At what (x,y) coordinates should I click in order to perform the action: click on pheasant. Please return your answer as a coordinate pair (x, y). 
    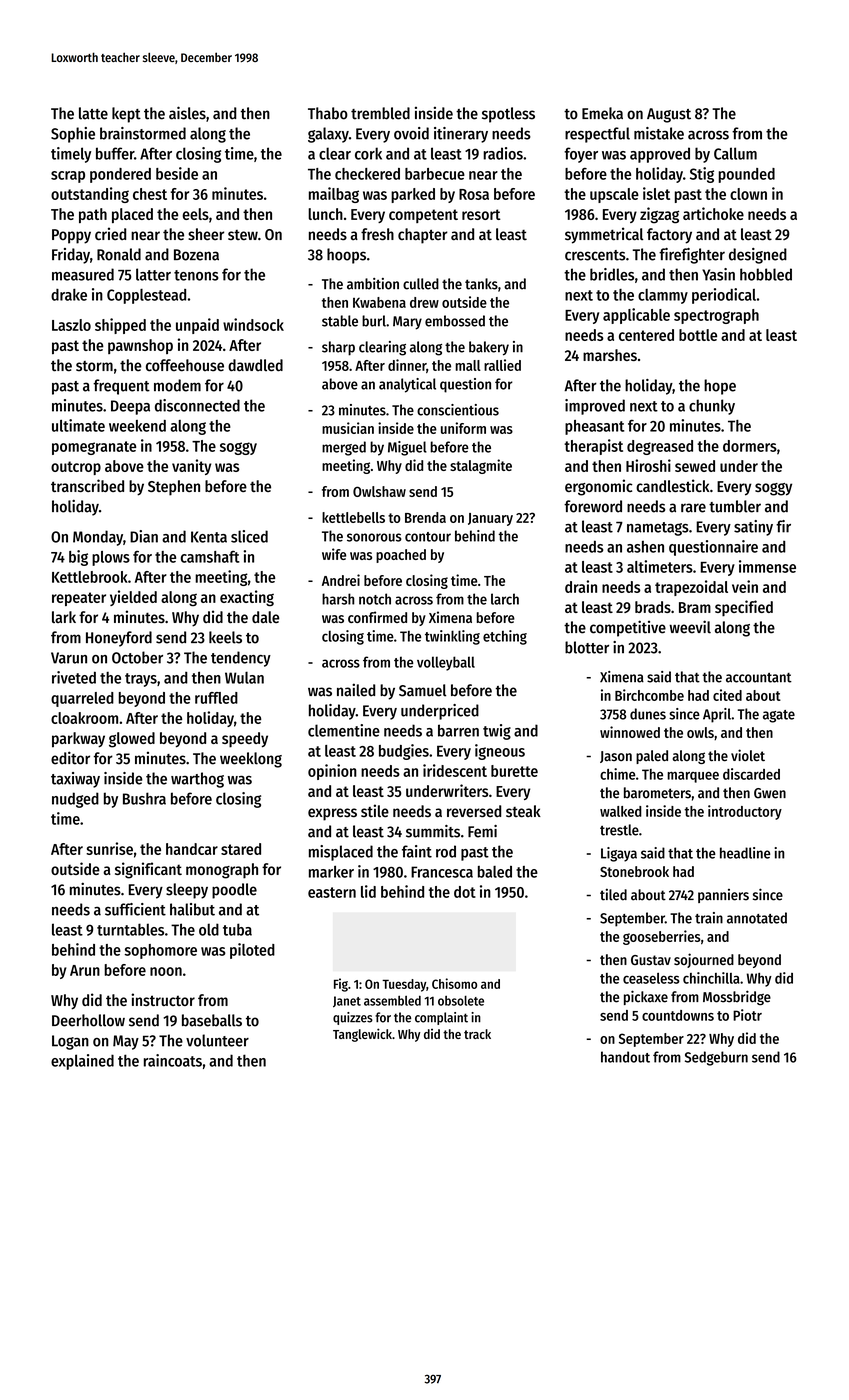
    Looking at the image, I should click on (594, 427).
